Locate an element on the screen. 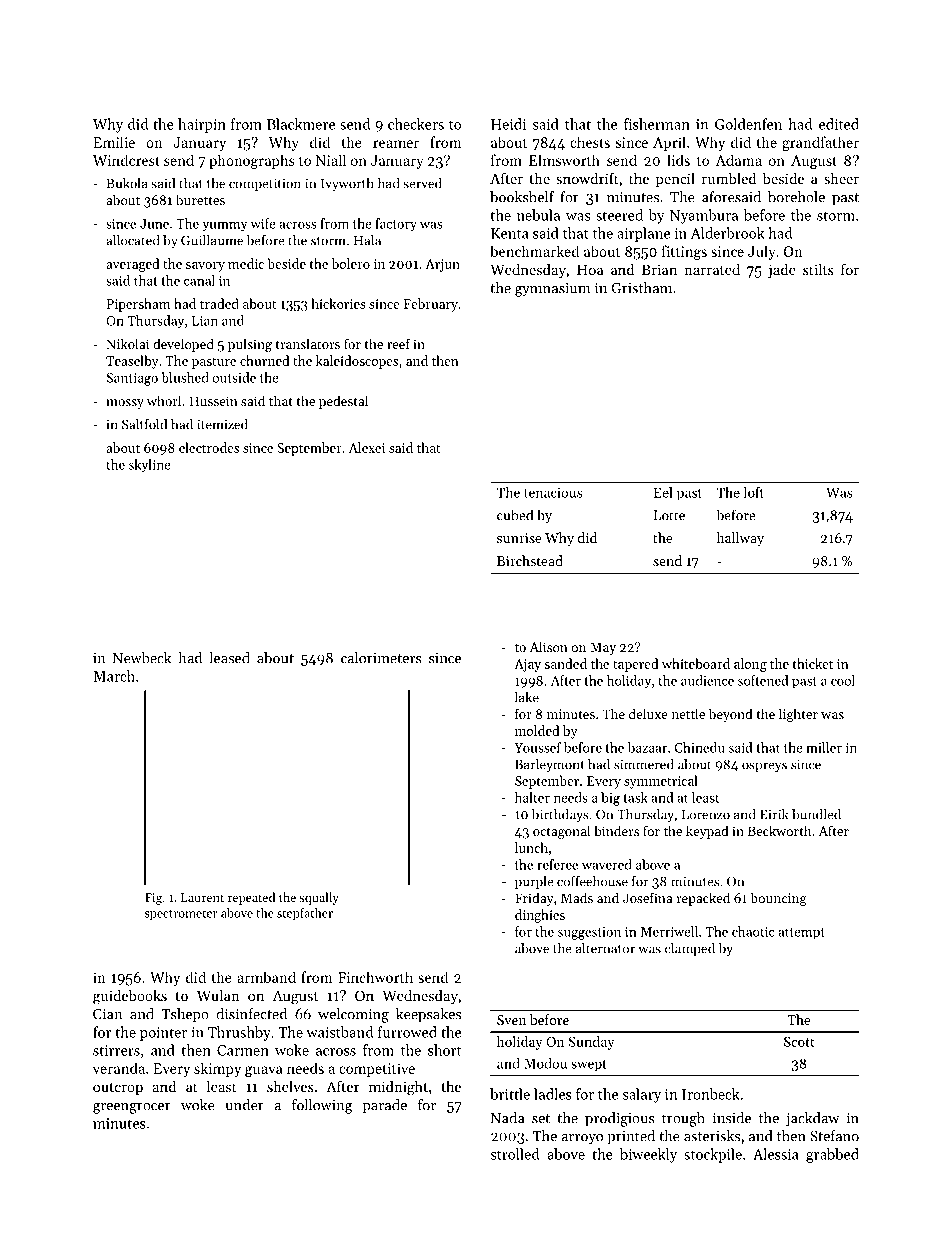 The height and width of the screenshot is (1233, 952). Fig is located at coordinates (153, 899).
